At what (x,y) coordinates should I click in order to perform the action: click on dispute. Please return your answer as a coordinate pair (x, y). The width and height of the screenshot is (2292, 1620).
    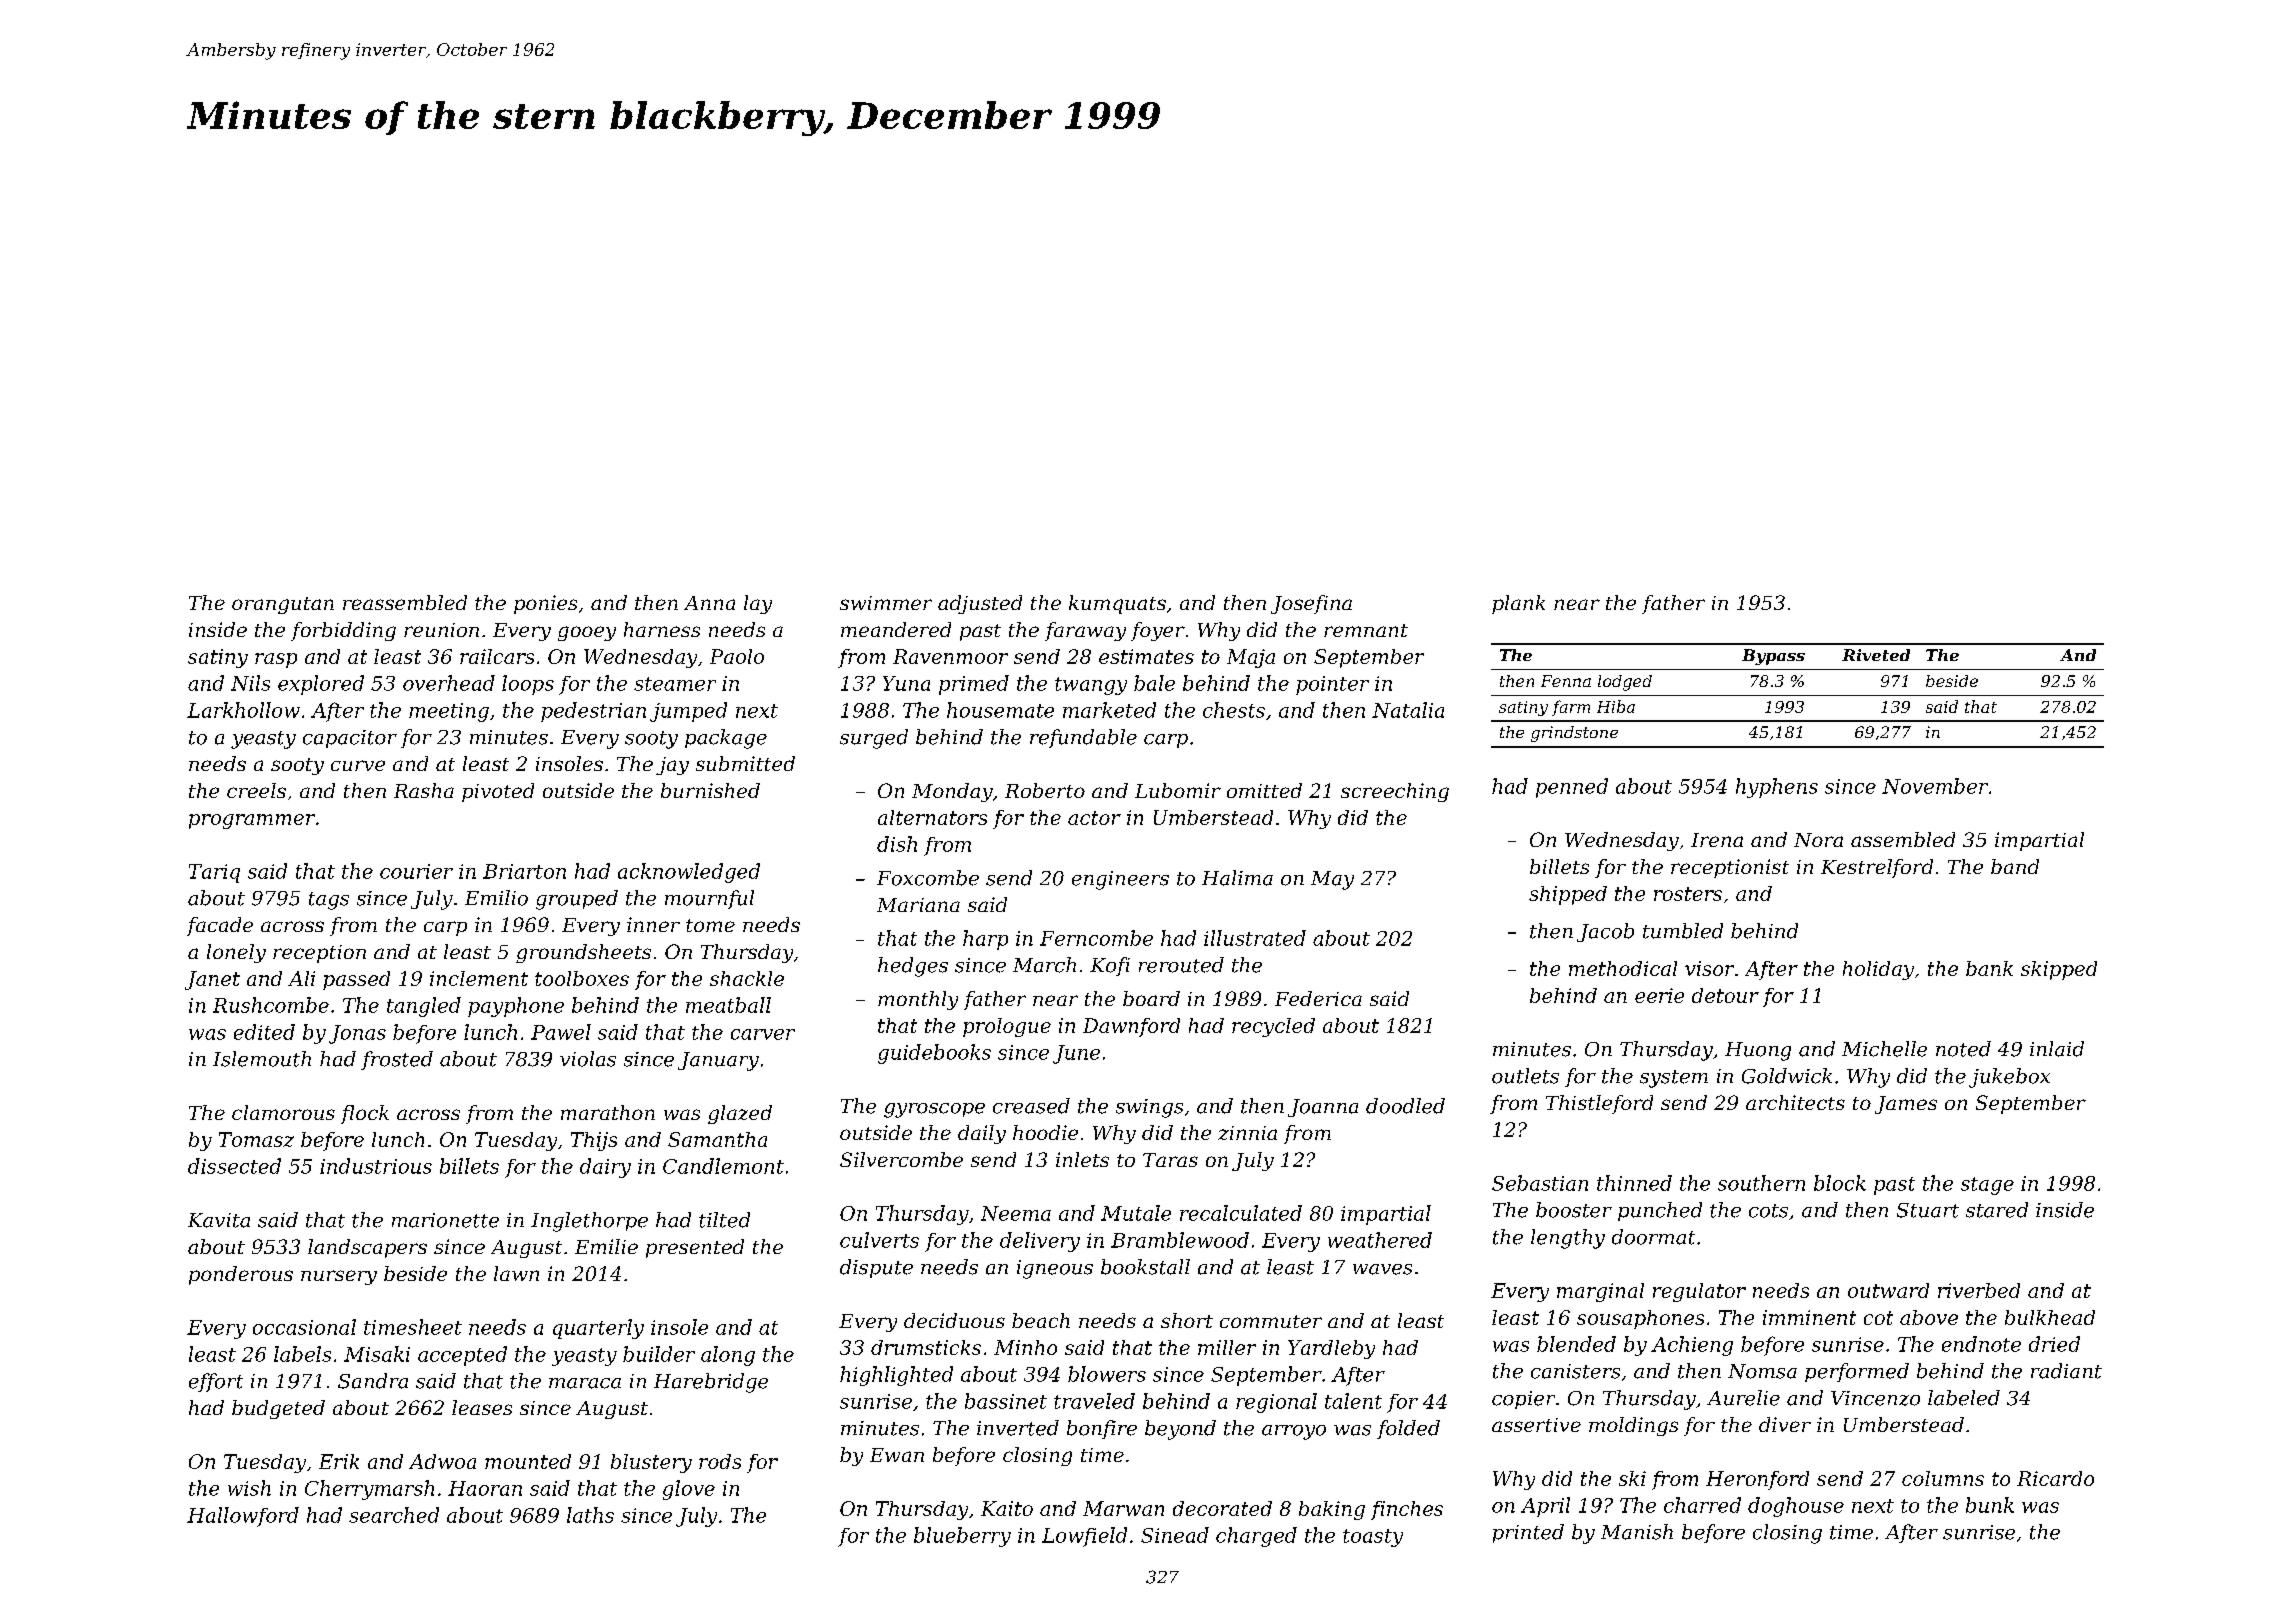
    Looking at the image, I should click on (876, 1268).
